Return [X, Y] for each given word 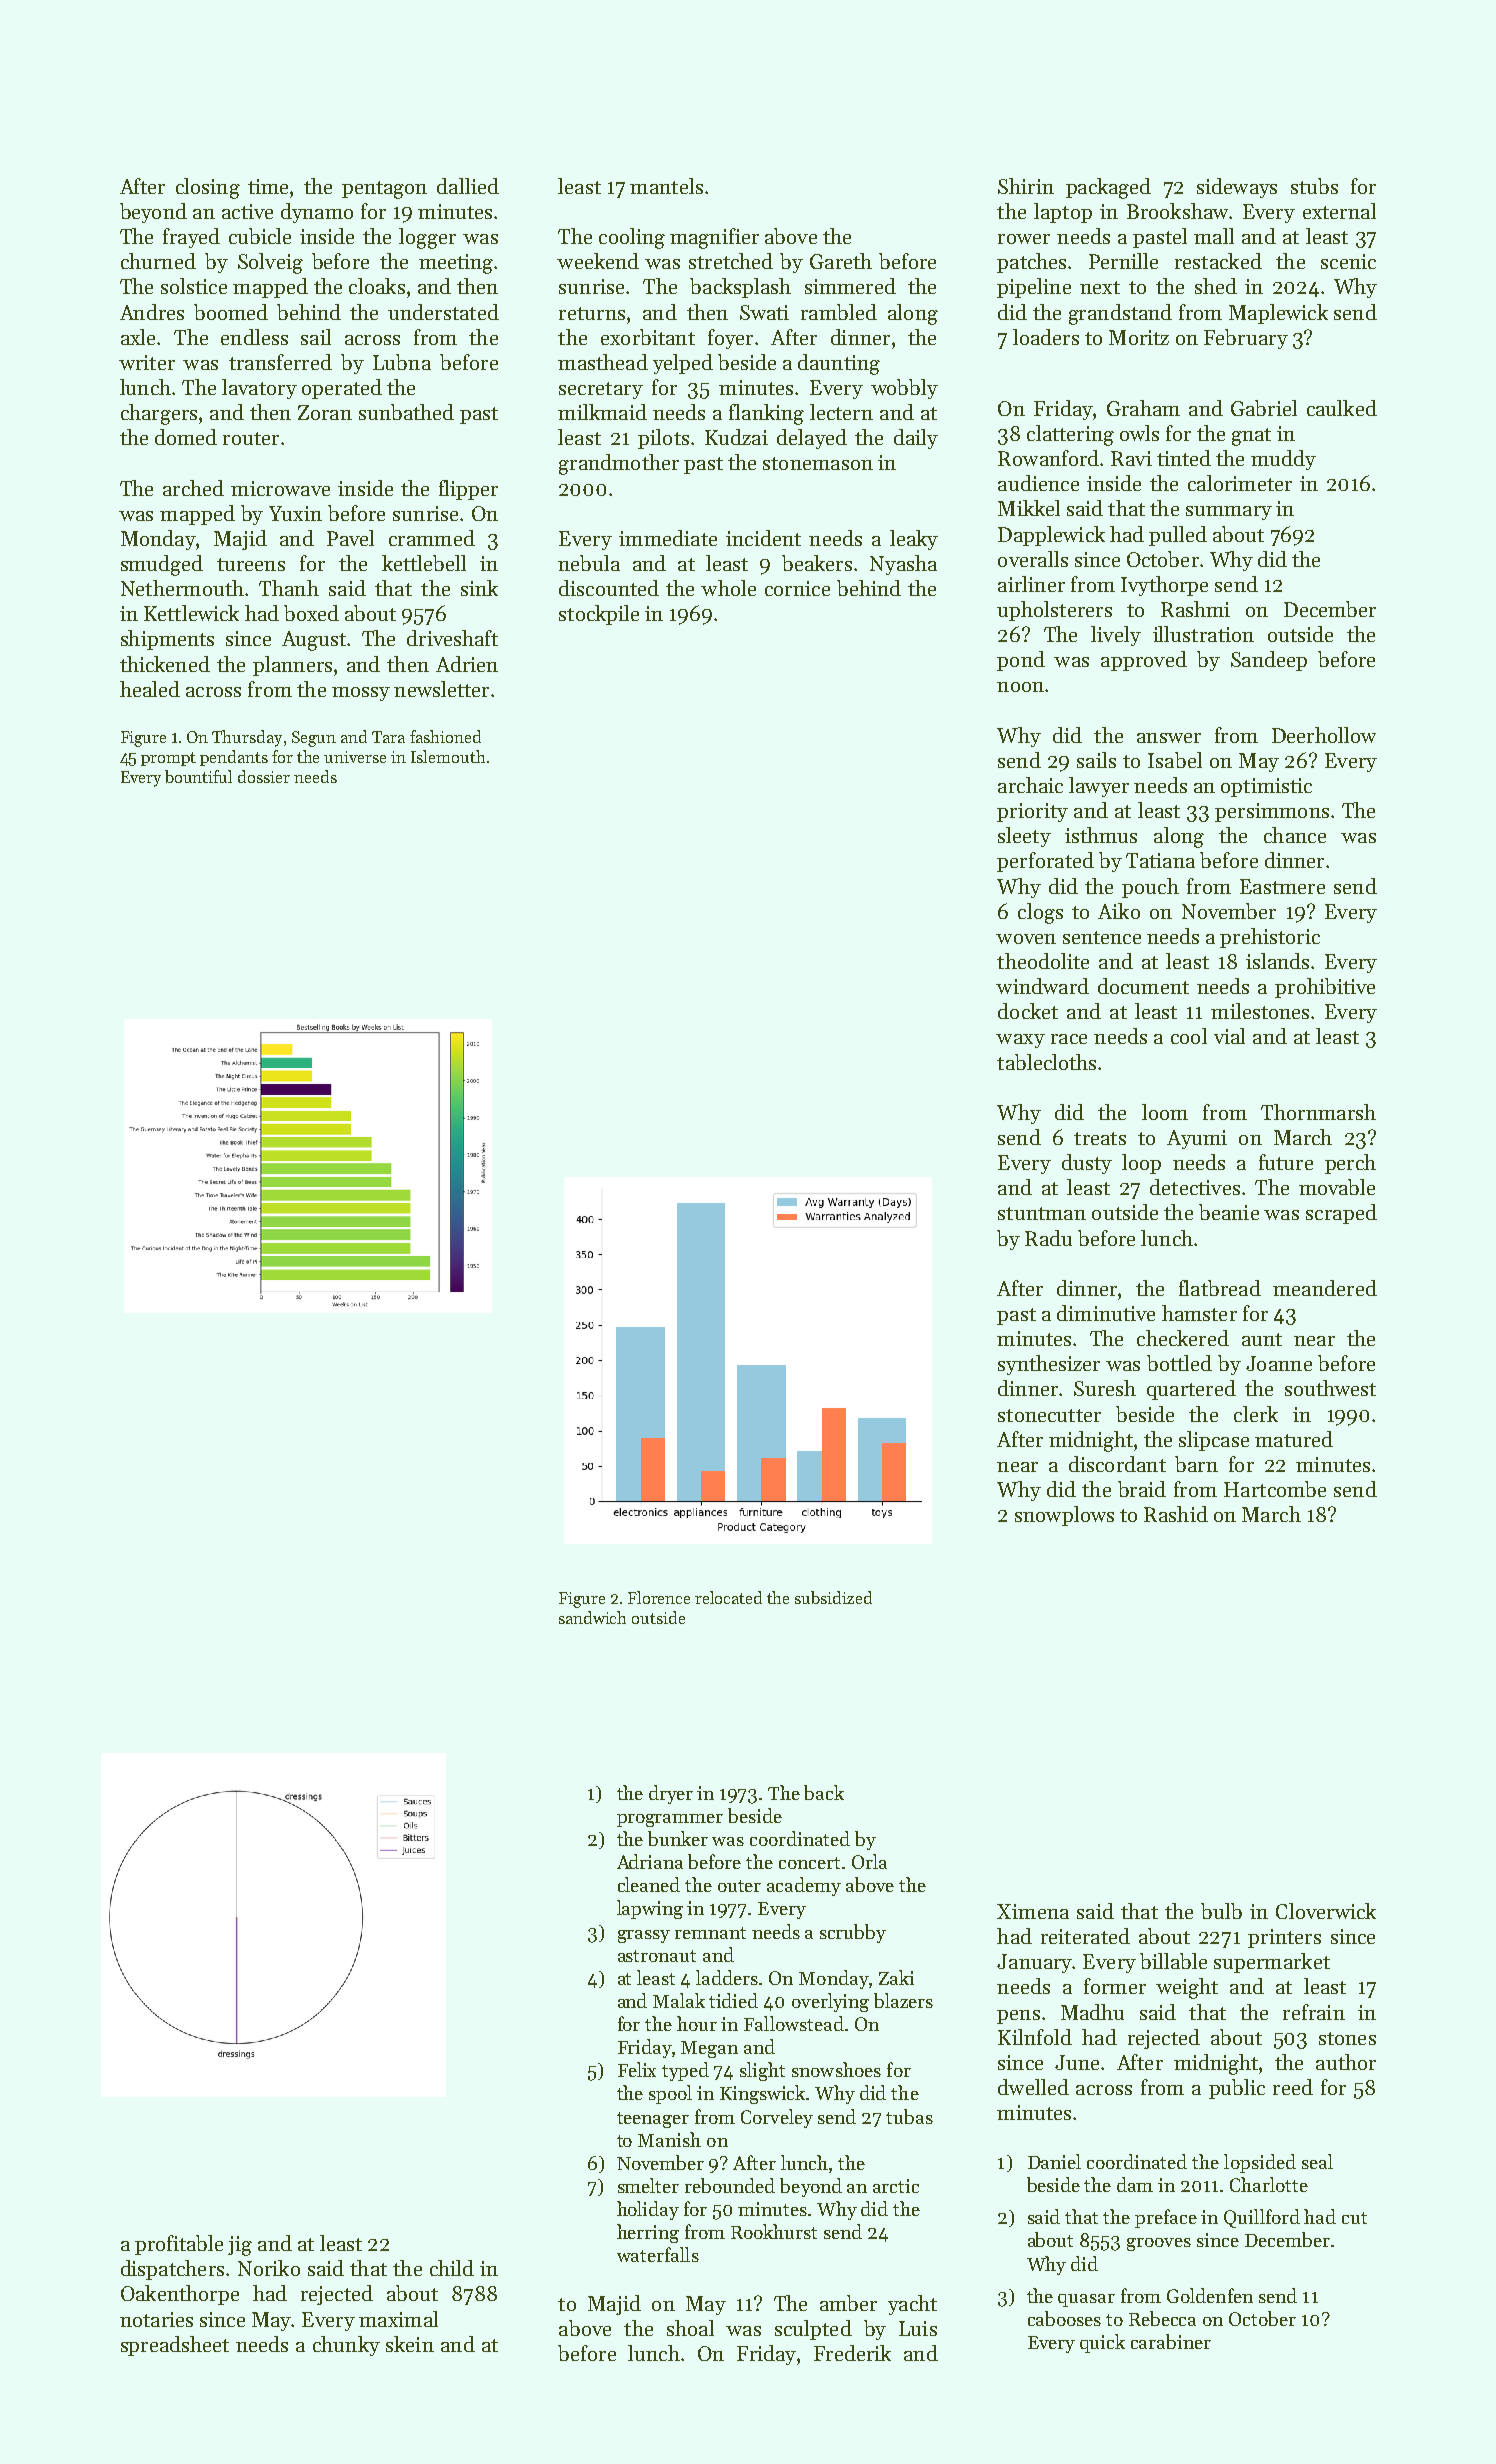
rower [1024, 239]
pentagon [384, 190]
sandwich [592, 1617]
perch [1350, 1164]
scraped [1341, 1214]
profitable [179, 2245]
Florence [659, 1597]
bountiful [198, 776]
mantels [666, 186]
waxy [1020, 1041]
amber [848, 2303]
